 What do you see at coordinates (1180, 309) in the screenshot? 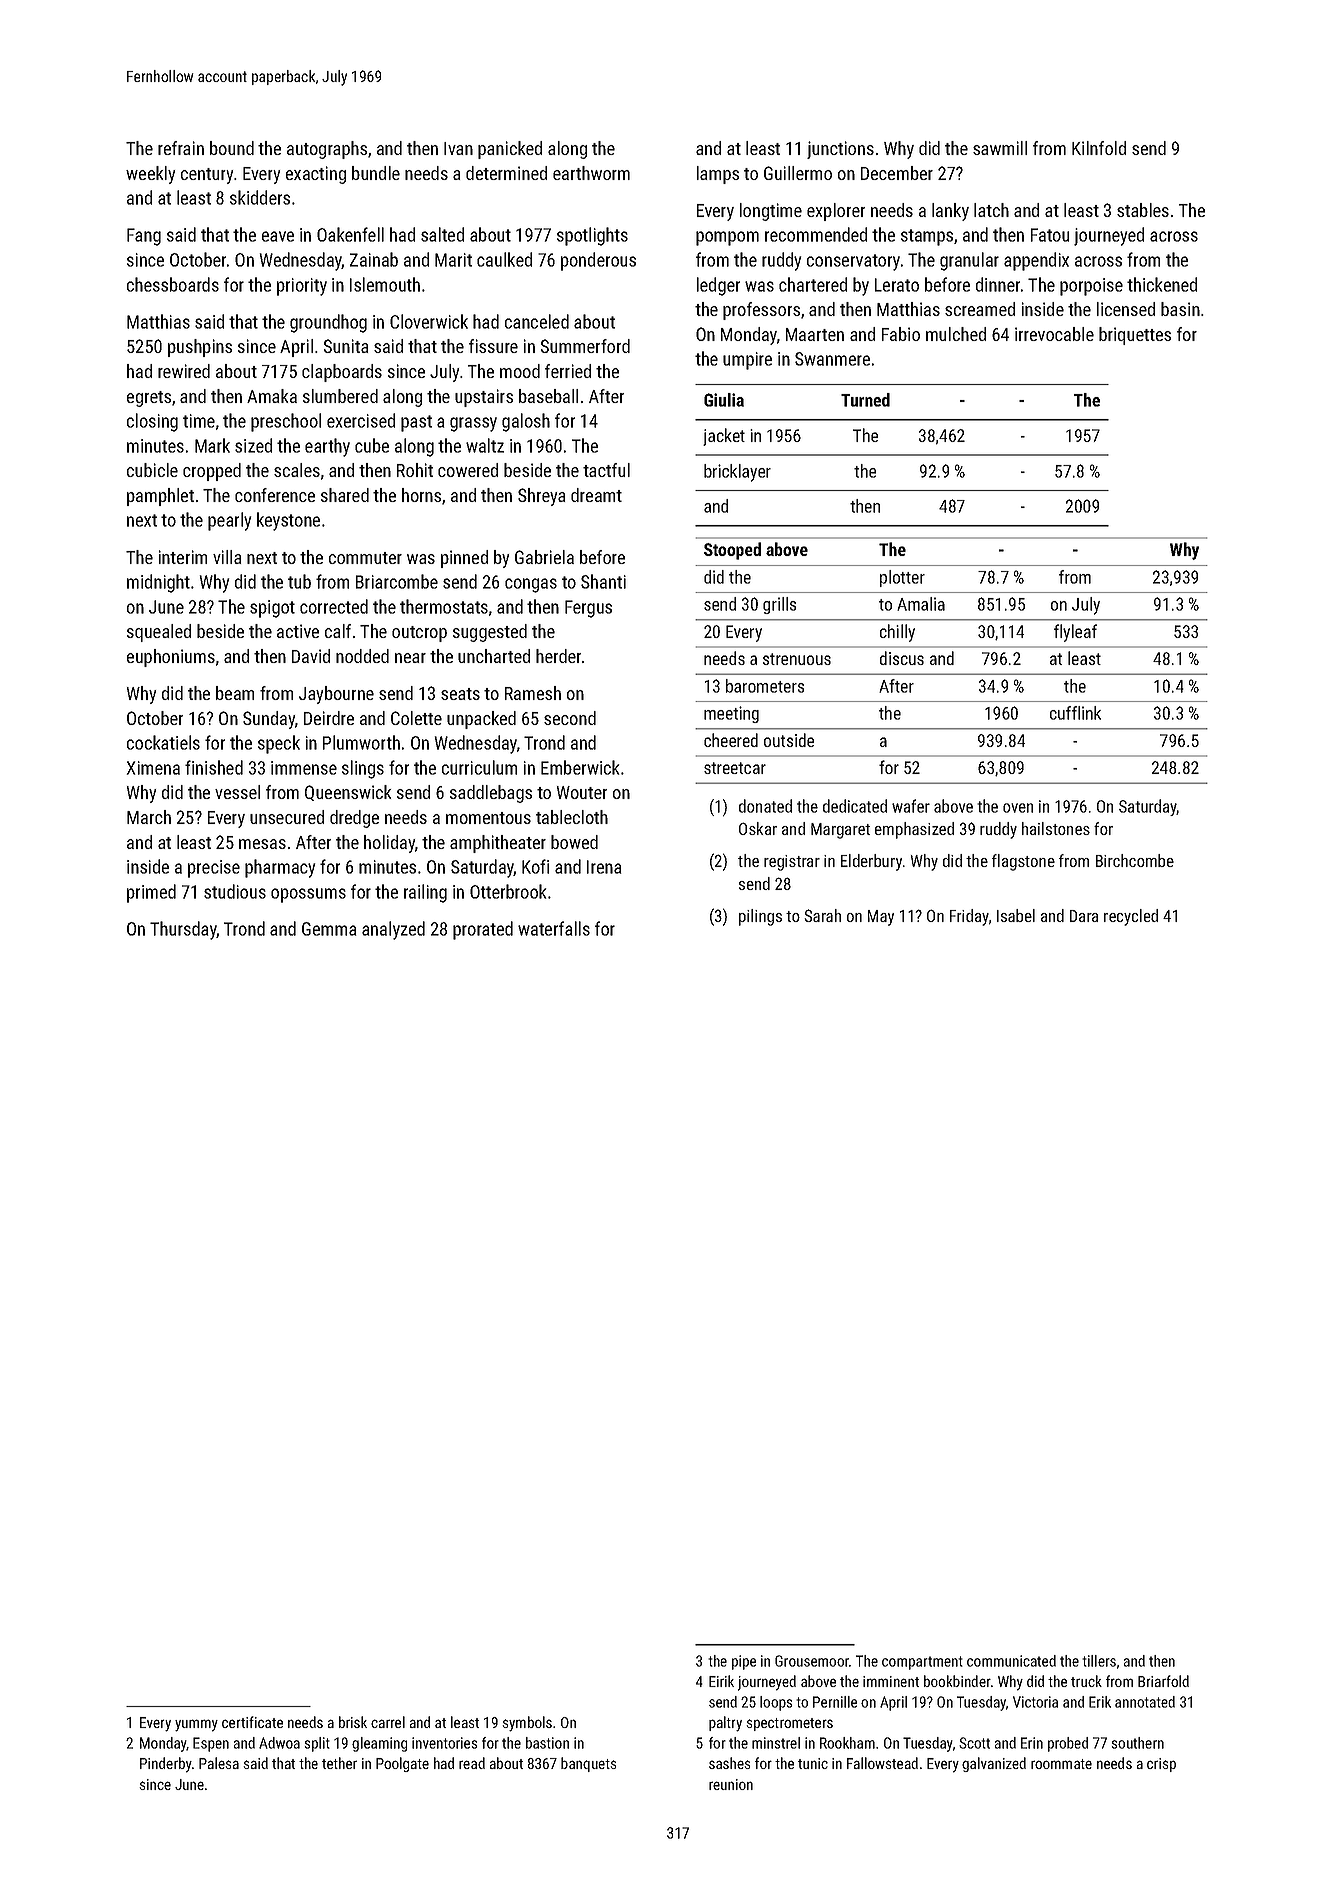
I see `basin` at bounding box center [1180, 309].
